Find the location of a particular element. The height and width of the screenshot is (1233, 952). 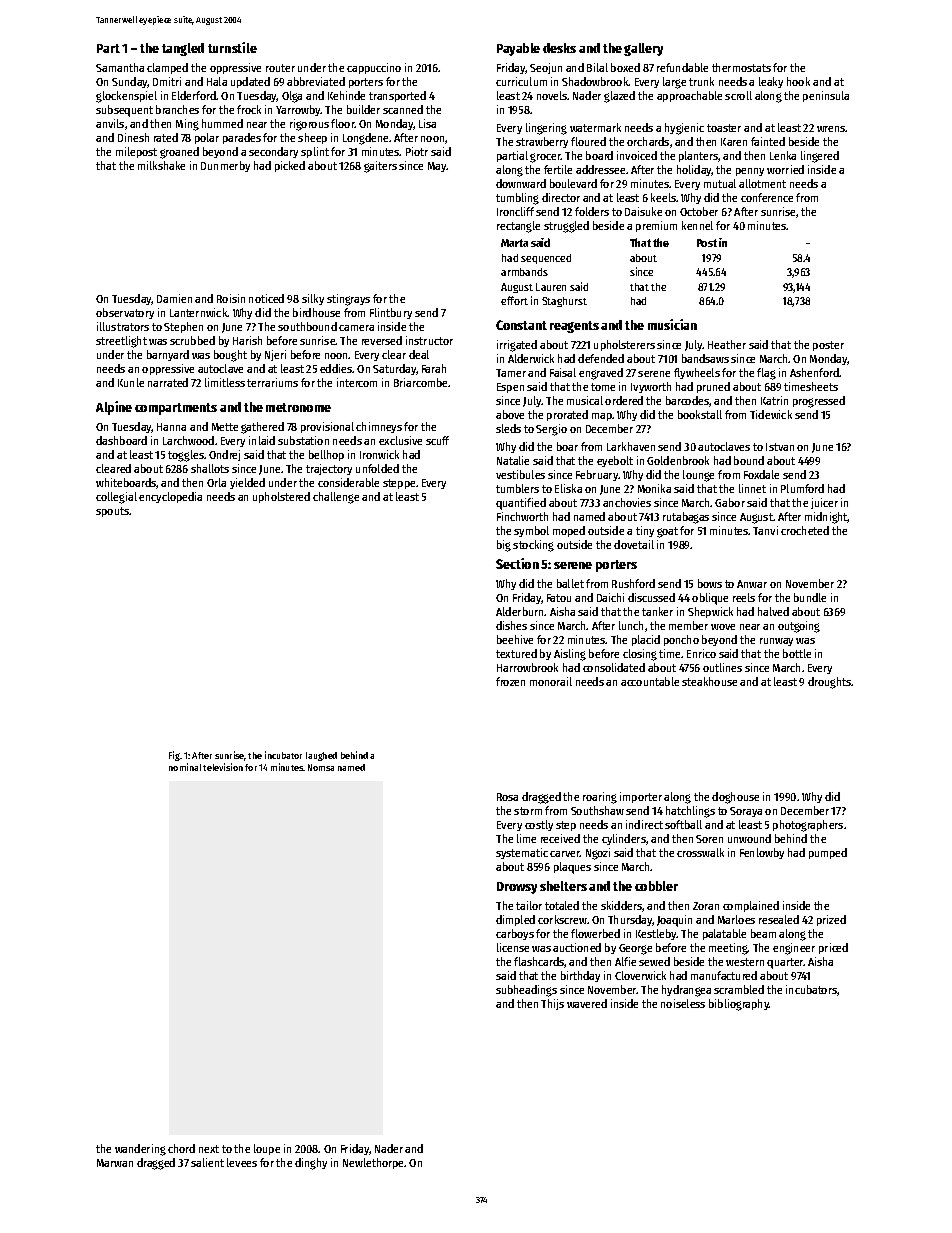

droughts is located at coordinates (830, 683).
